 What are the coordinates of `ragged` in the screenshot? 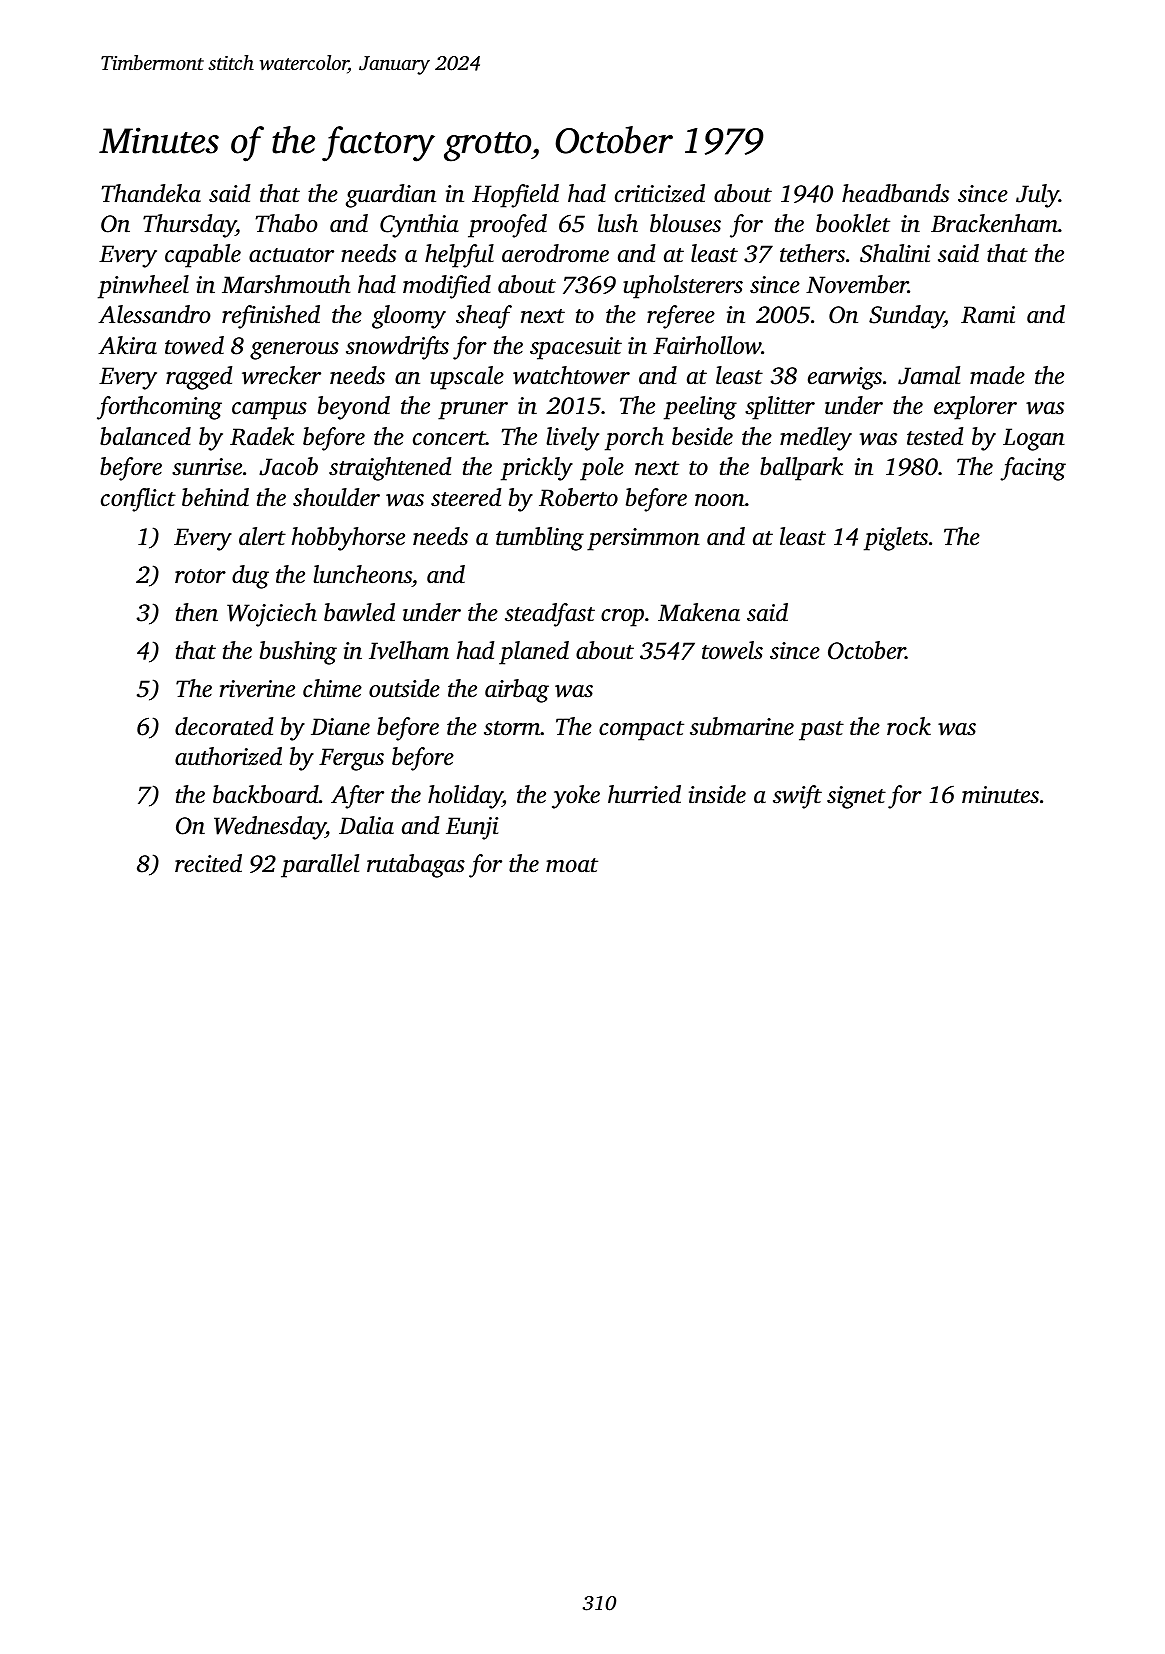 It's located at (199, 378).
